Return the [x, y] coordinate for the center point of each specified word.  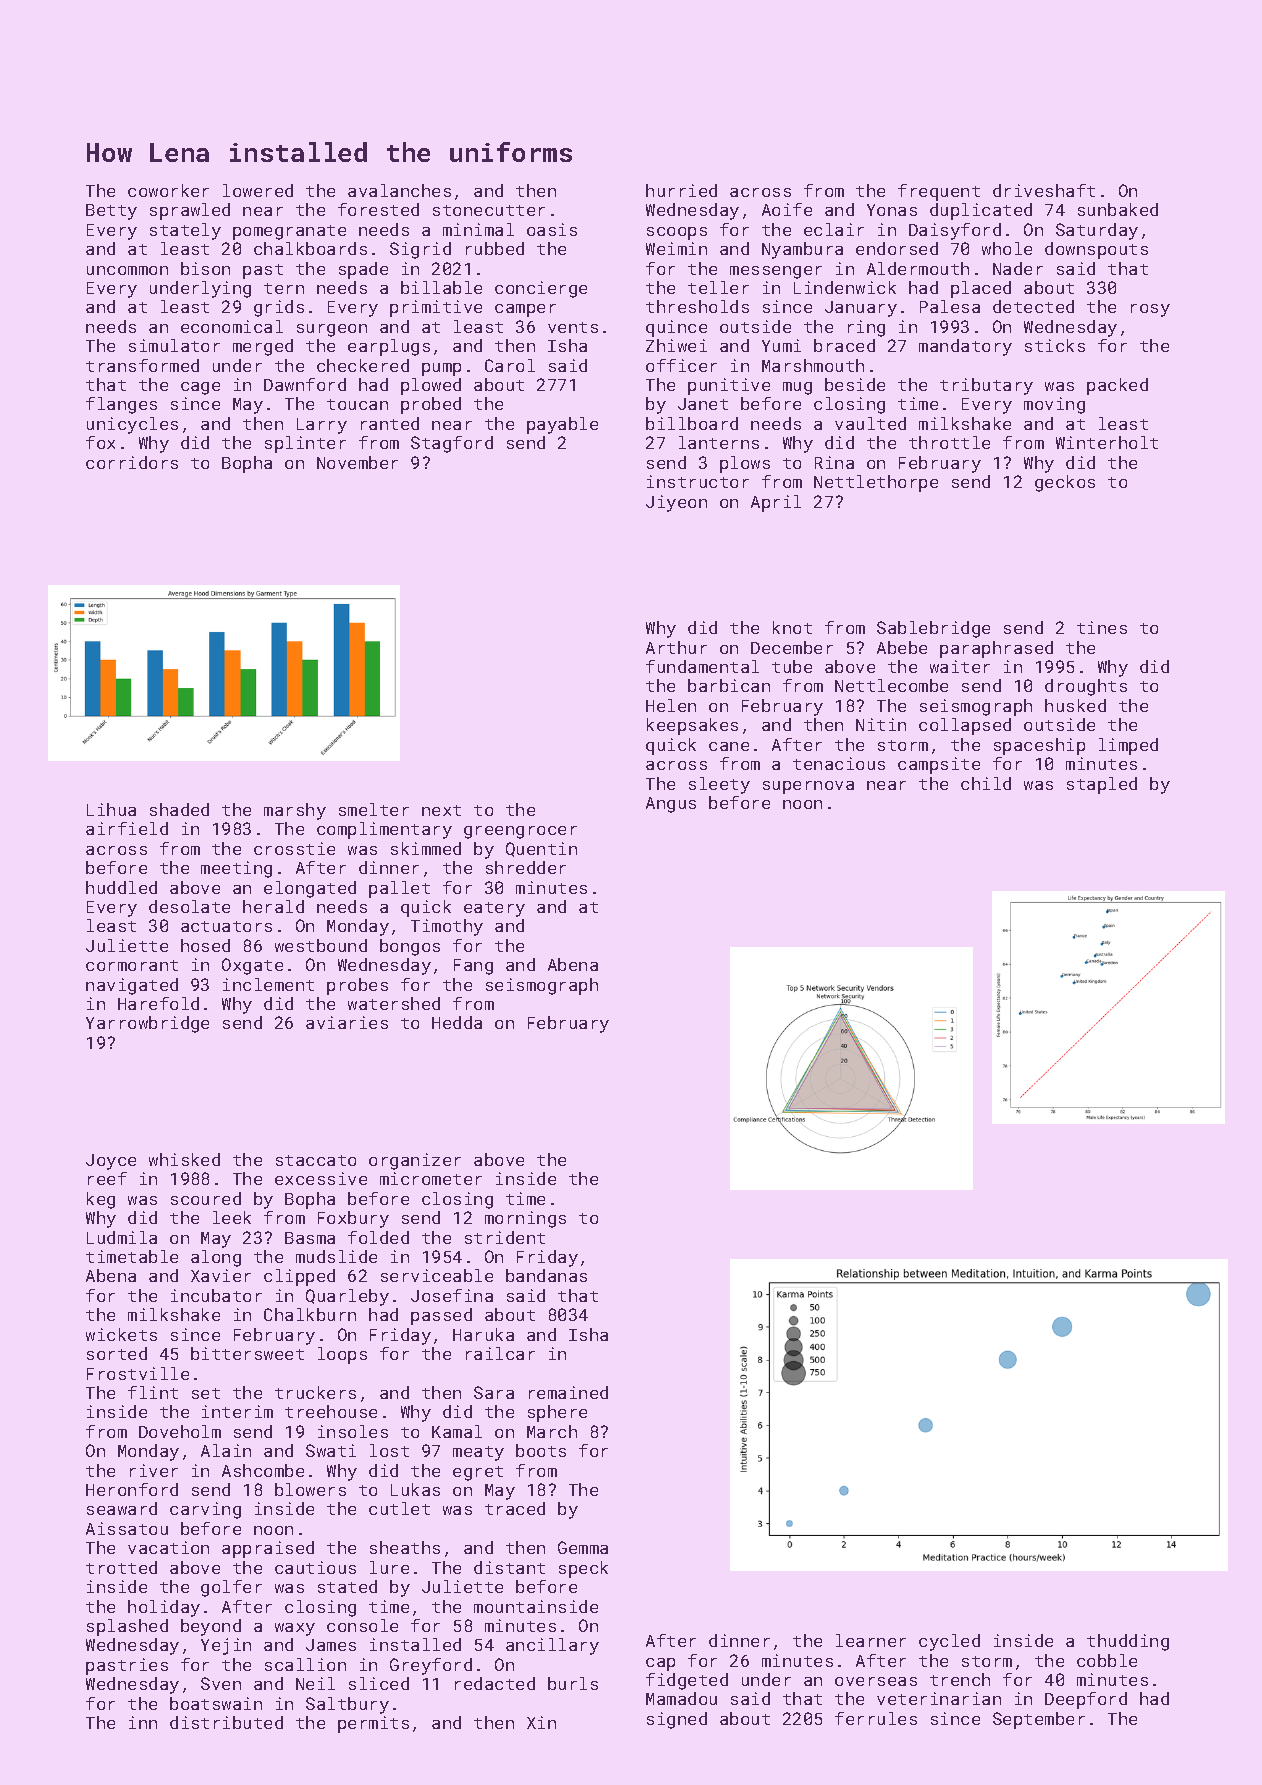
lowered [258, 190]
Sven [221, 1683]
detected [1033, 306]
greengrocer [520, 832]
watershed [394, 1003]
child [986, 783]
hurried [681, 190]
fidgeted [687, 1681]
